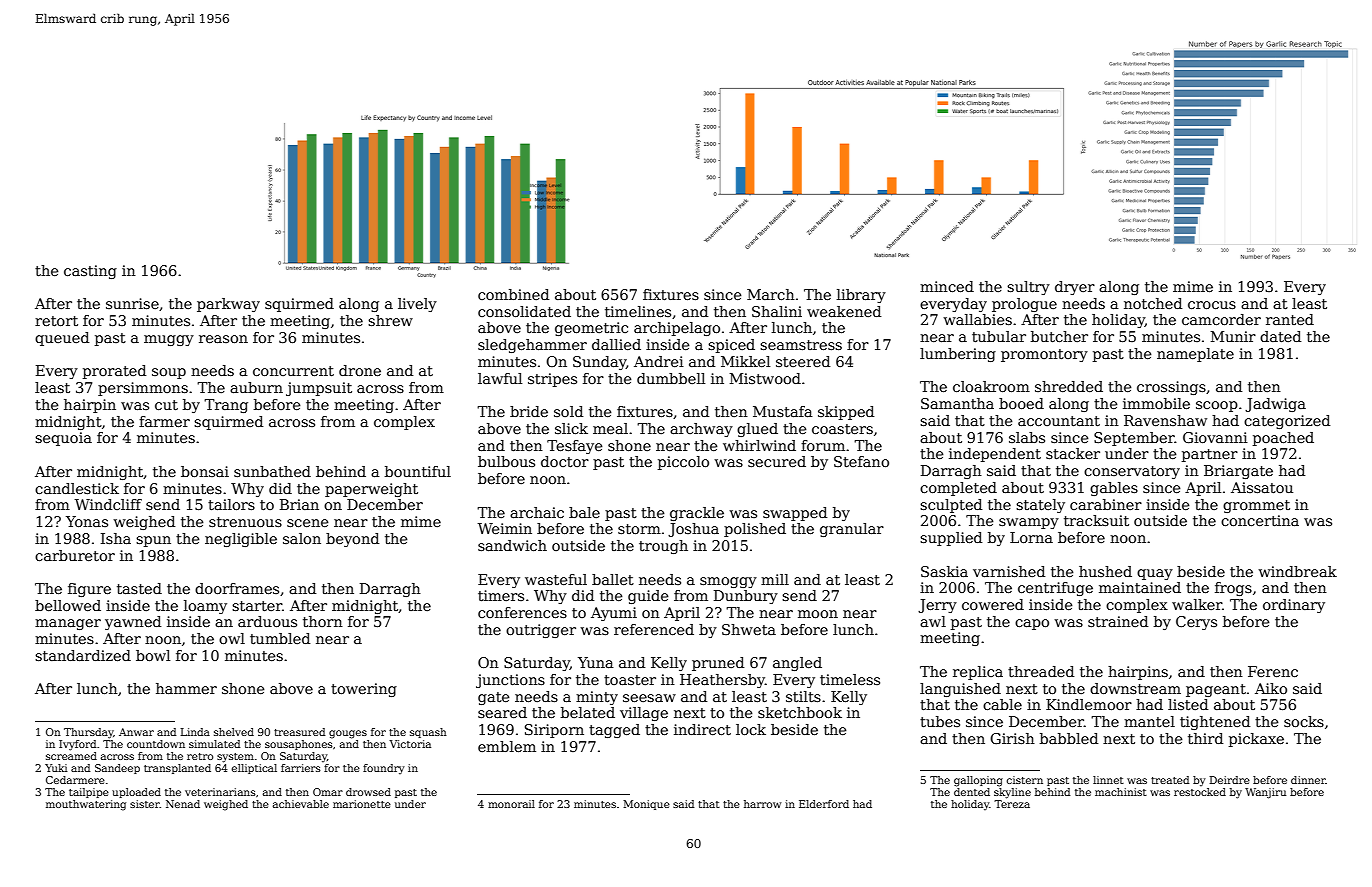  What do you see at coordinates (241, 540) in the screenshot?
I see `negligible` at bounding box center [241, 540].
